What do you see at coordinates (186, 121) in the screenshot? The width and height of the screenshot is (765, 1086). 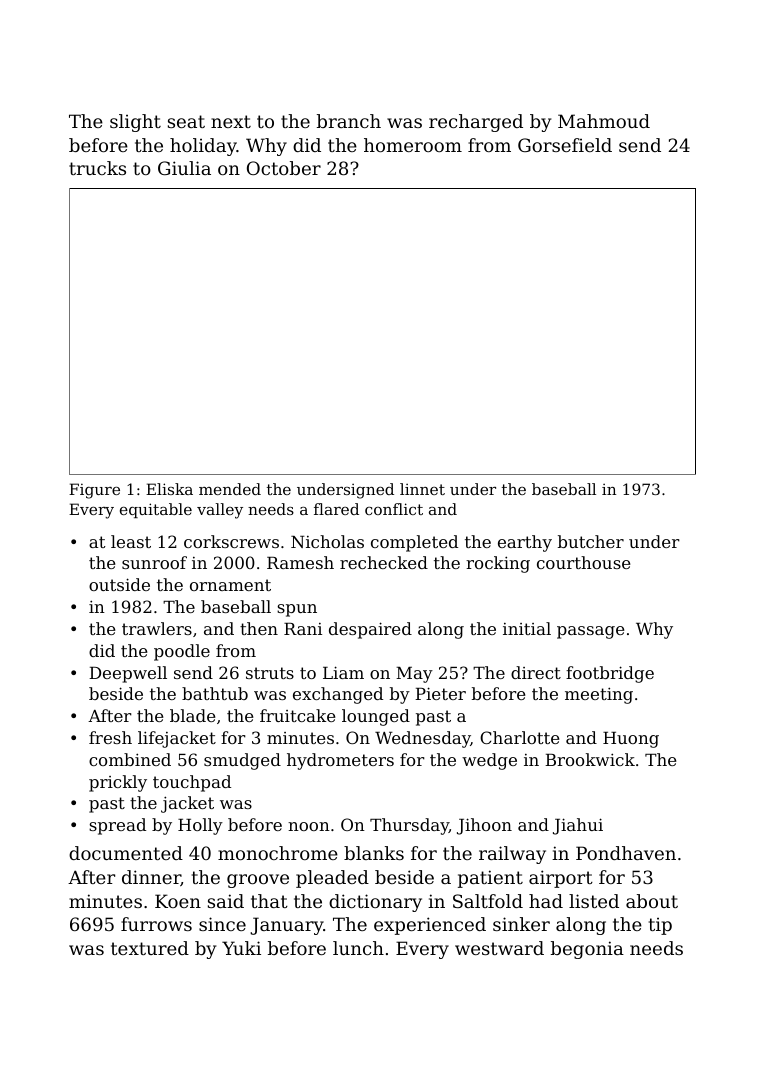 I see `seat` at bounding box center [186, 121].
